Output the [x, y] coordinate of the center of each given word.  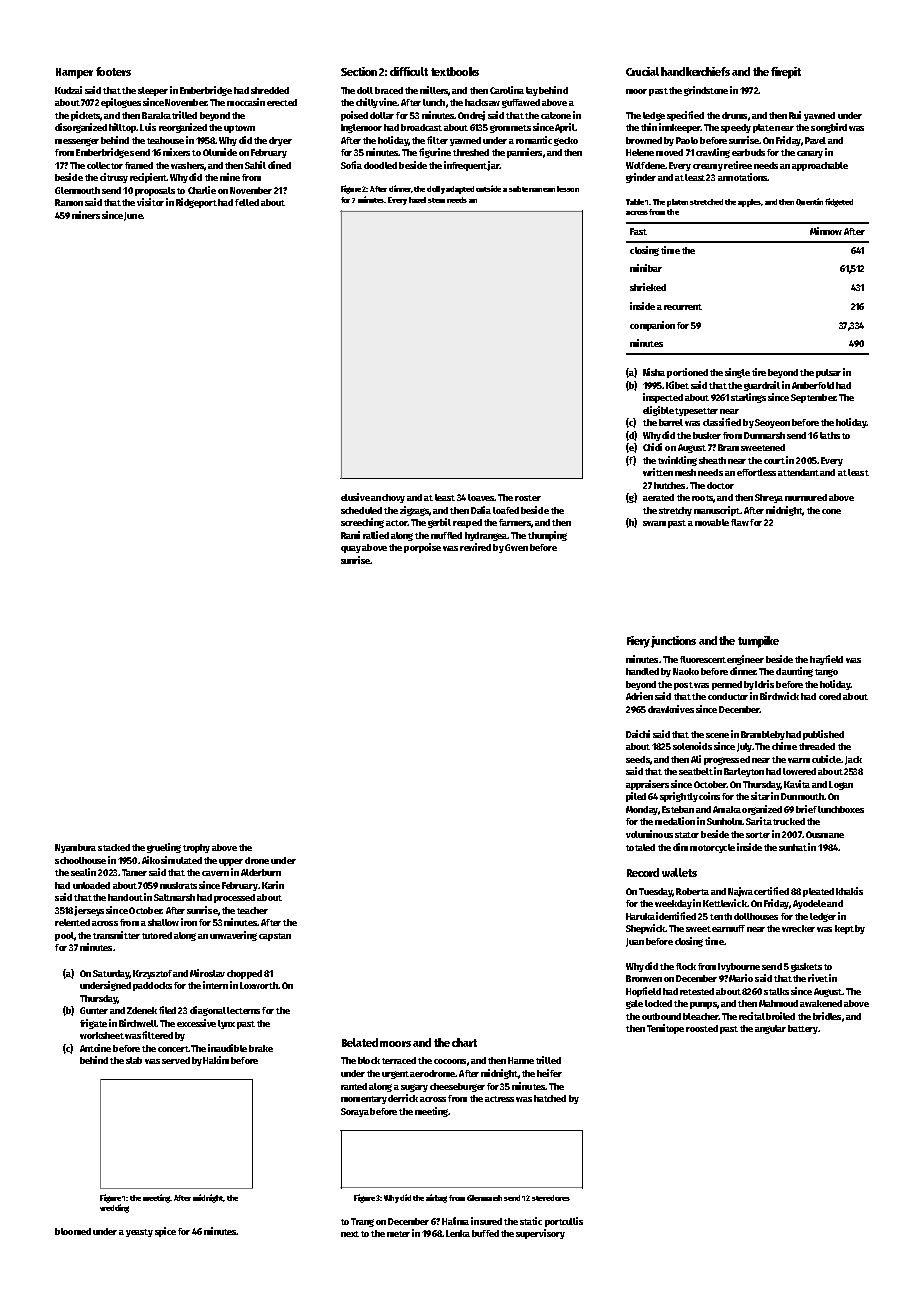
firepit [786, 73]
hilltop [122, 128]
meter [398, 1234]
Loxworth [259, 985]
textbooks [455, 71]
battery [803, 1029]
